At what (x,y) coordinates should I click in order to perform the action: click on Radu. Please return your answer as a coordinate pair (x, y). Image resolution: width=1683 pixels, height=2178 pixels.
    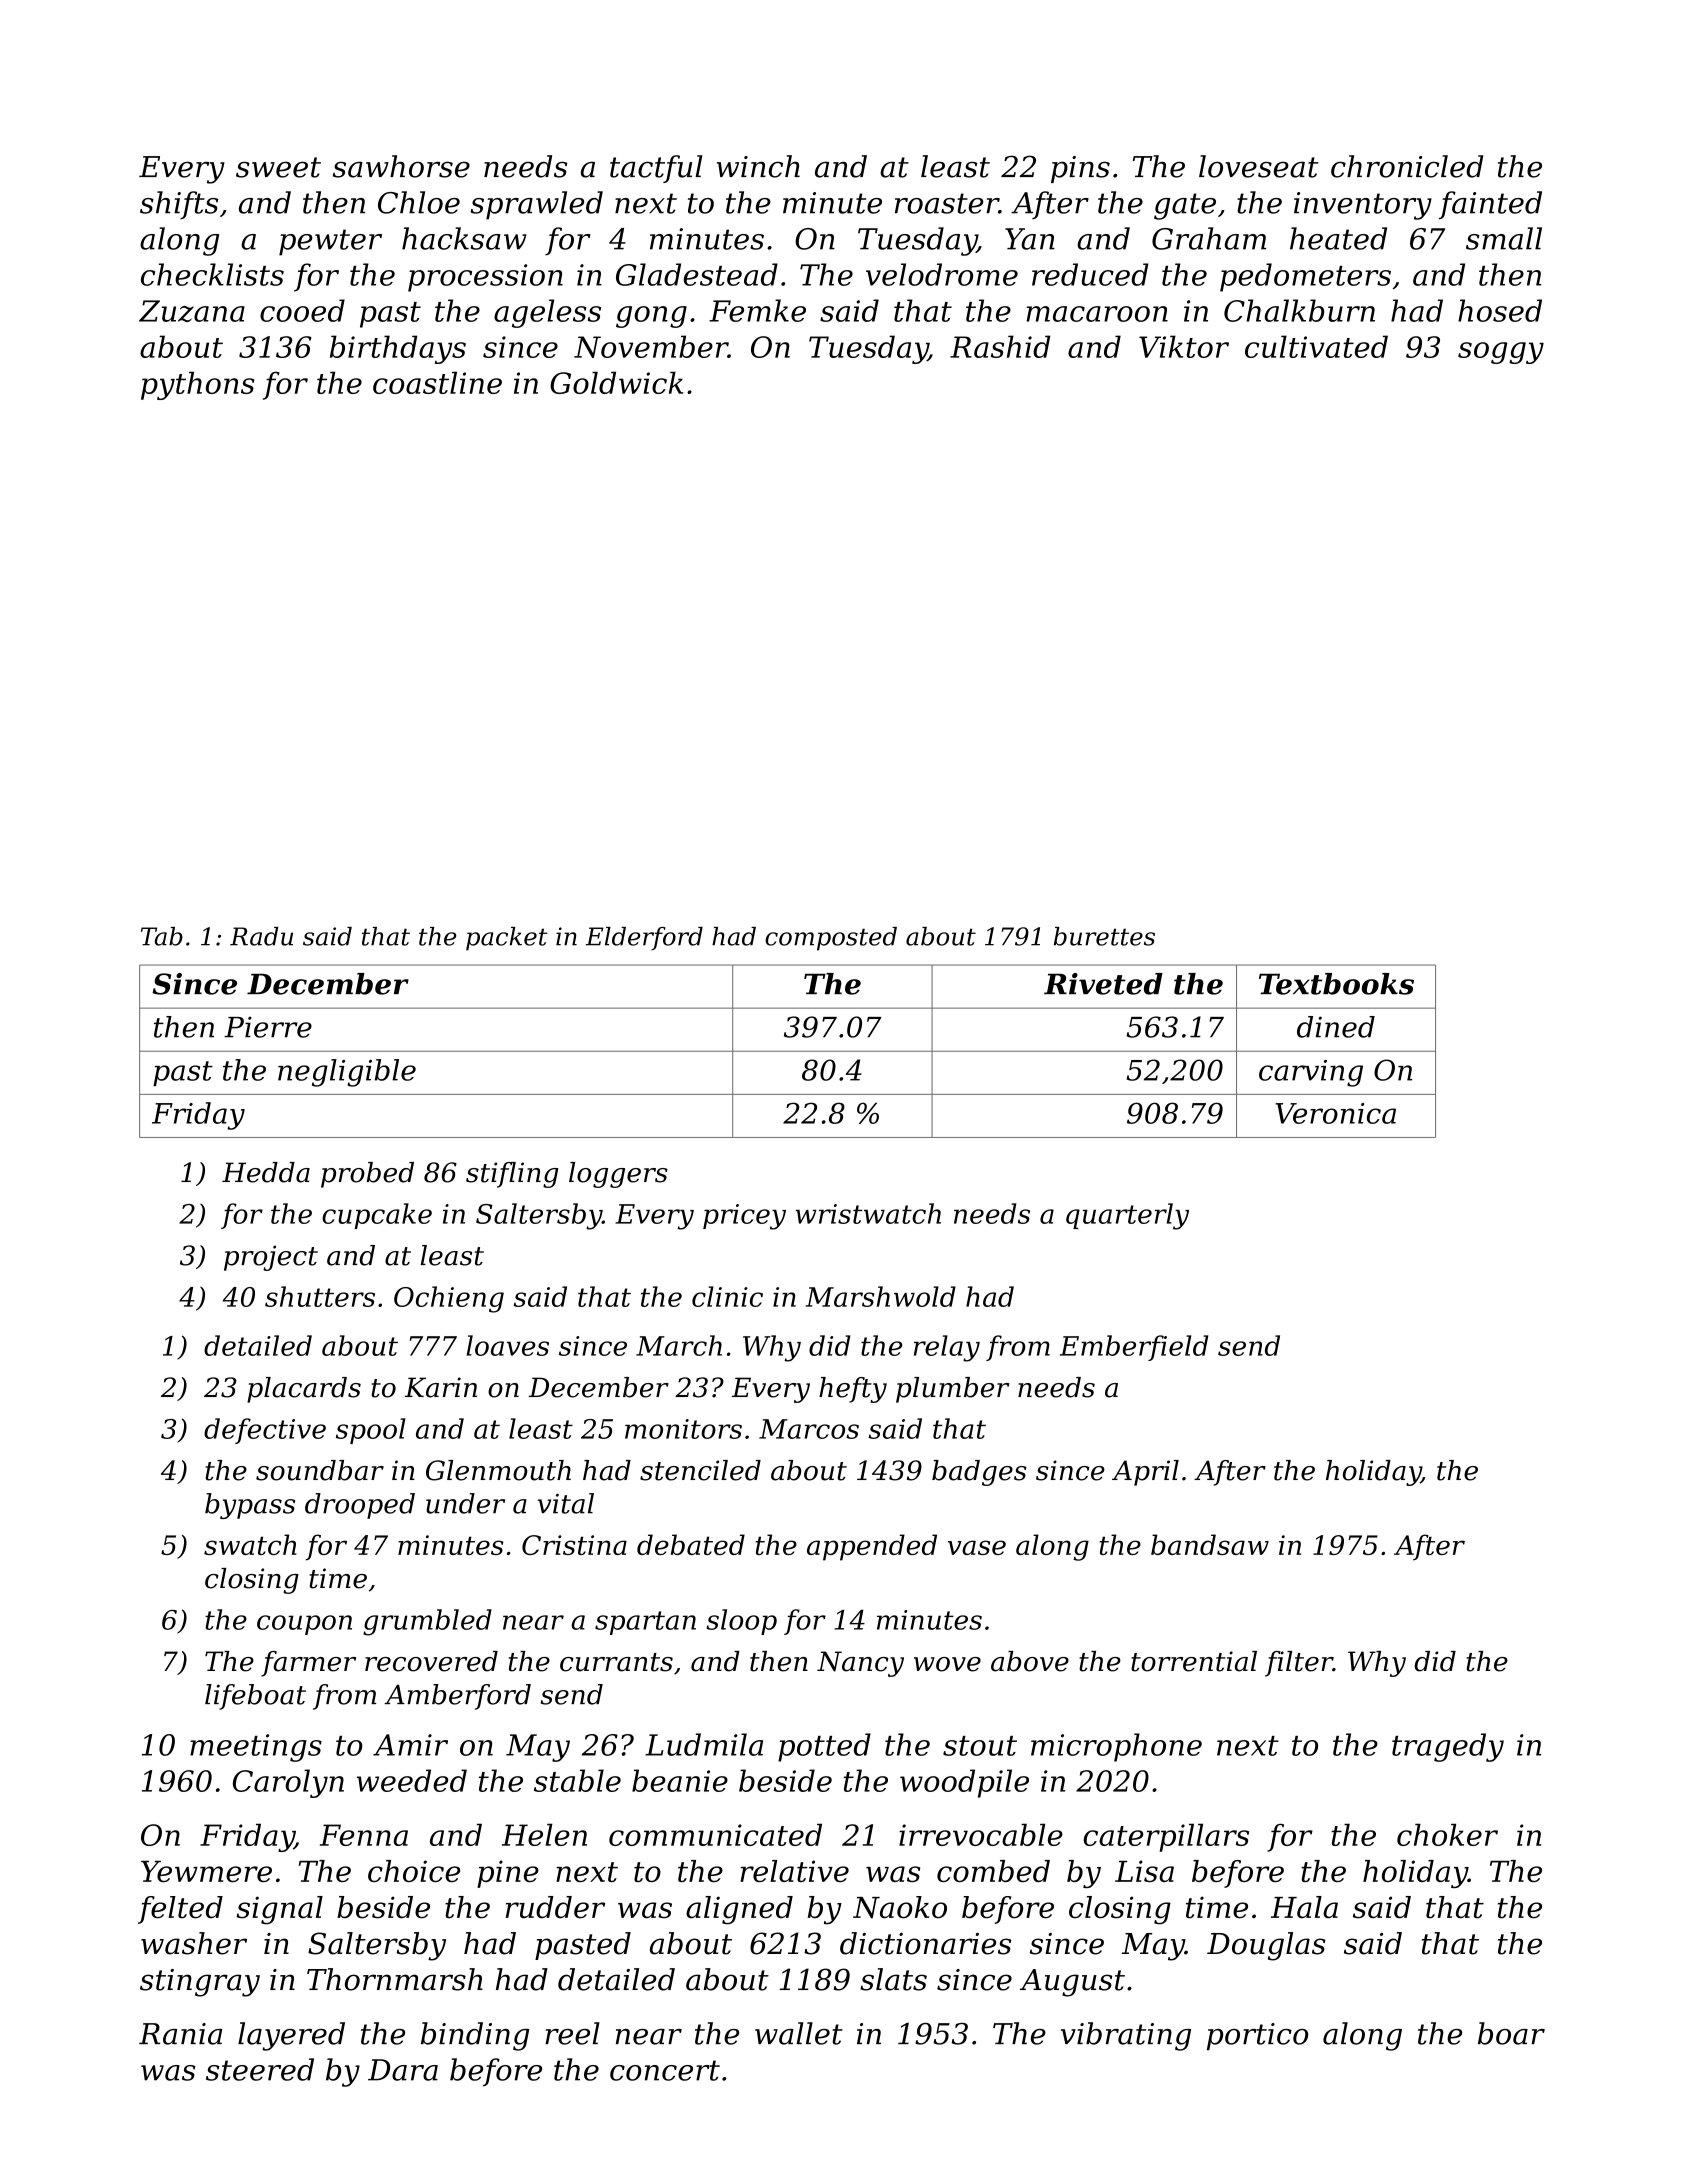
    Looking at the image, I should click on (261, 936).
